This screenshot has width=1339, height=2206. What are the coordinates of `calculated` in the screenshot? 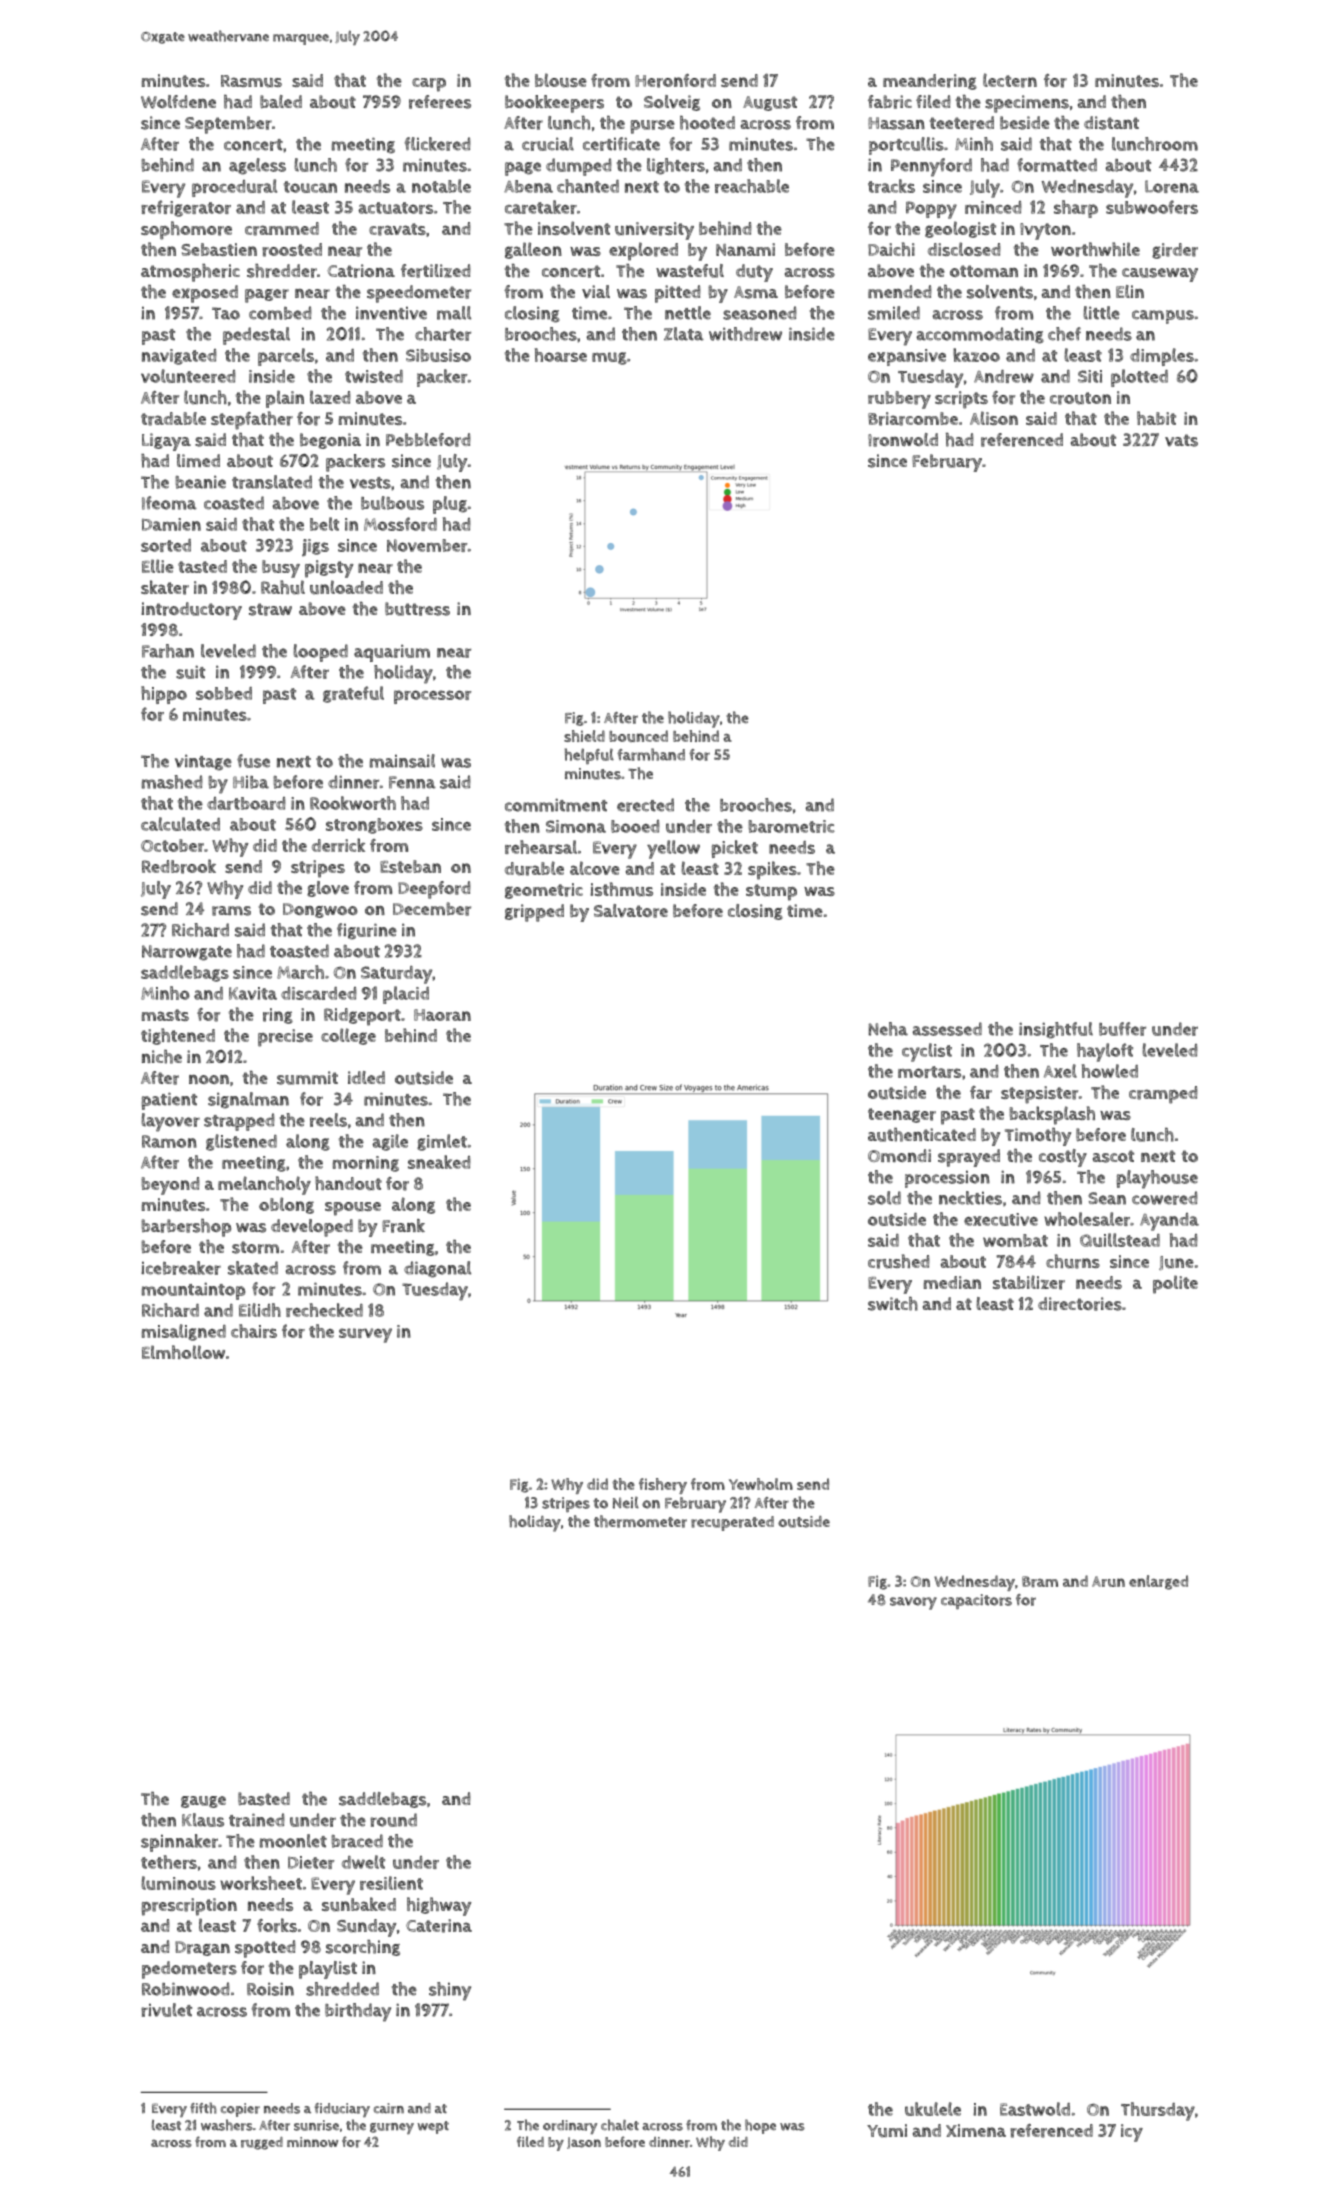 It's located at (180, 824).
